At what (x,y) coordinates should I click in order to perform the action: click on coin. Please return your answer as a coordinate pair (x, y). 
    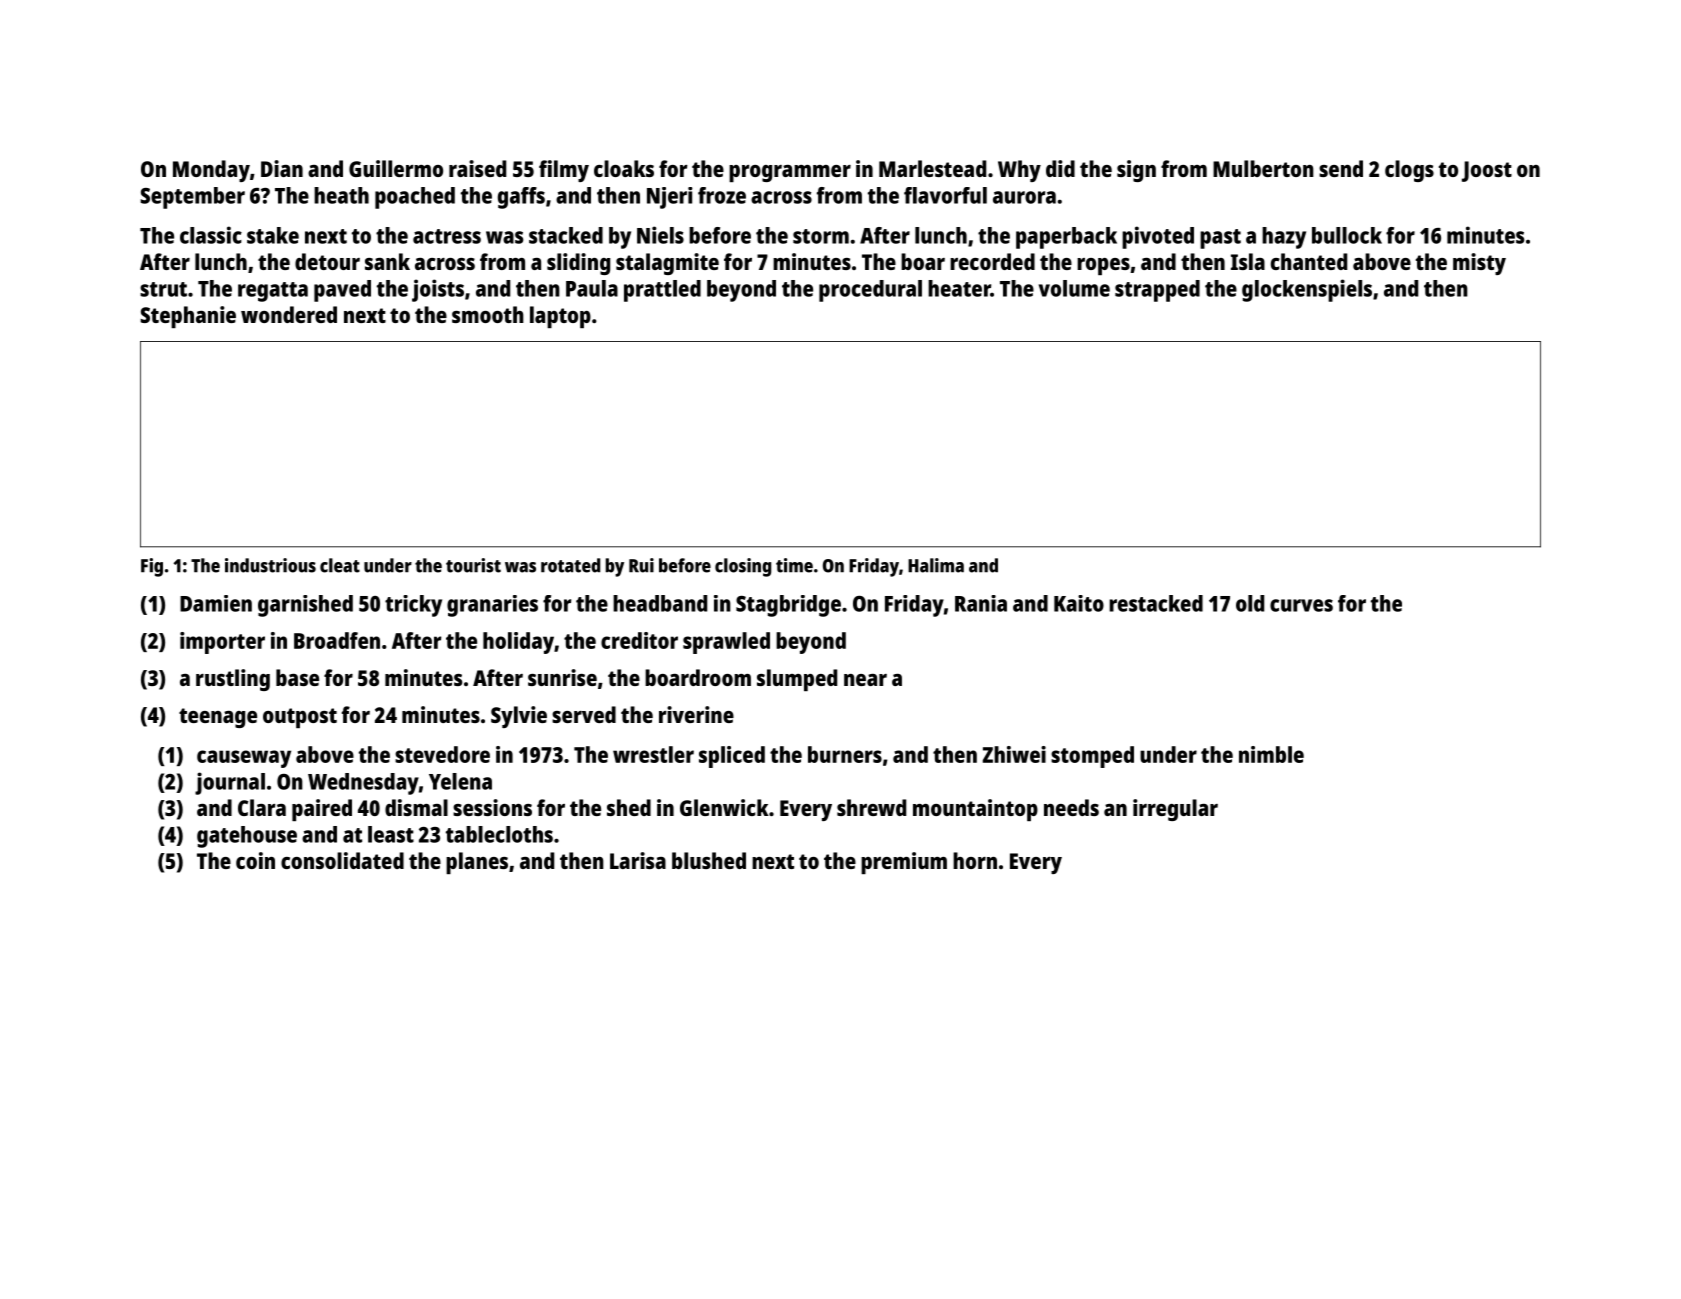
    Looking at the image, I should click on (255, 860).
